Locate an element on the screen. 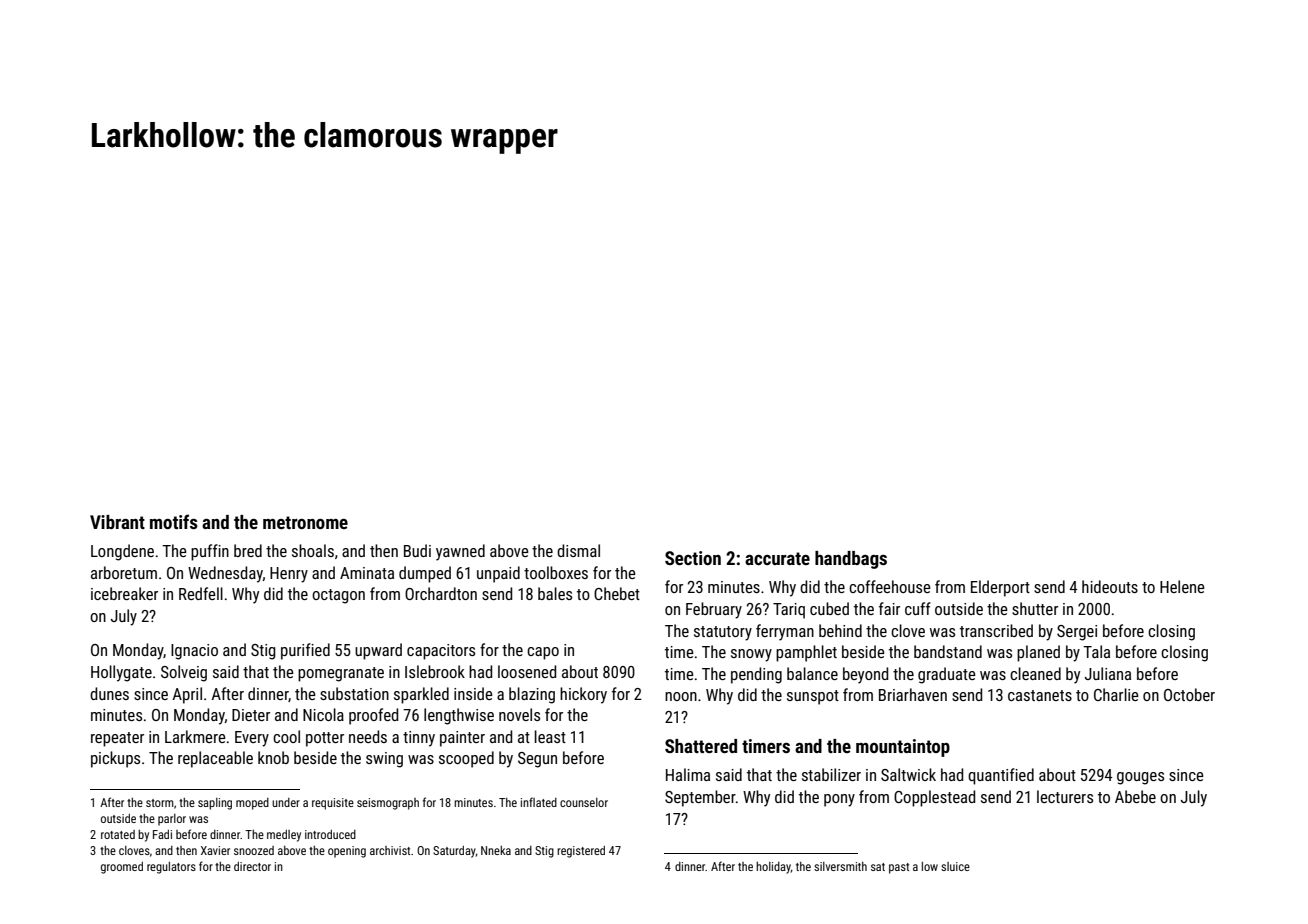 The width and height of the screenshot is (1308, 924). accurate is located at coordinates (777, 558).
